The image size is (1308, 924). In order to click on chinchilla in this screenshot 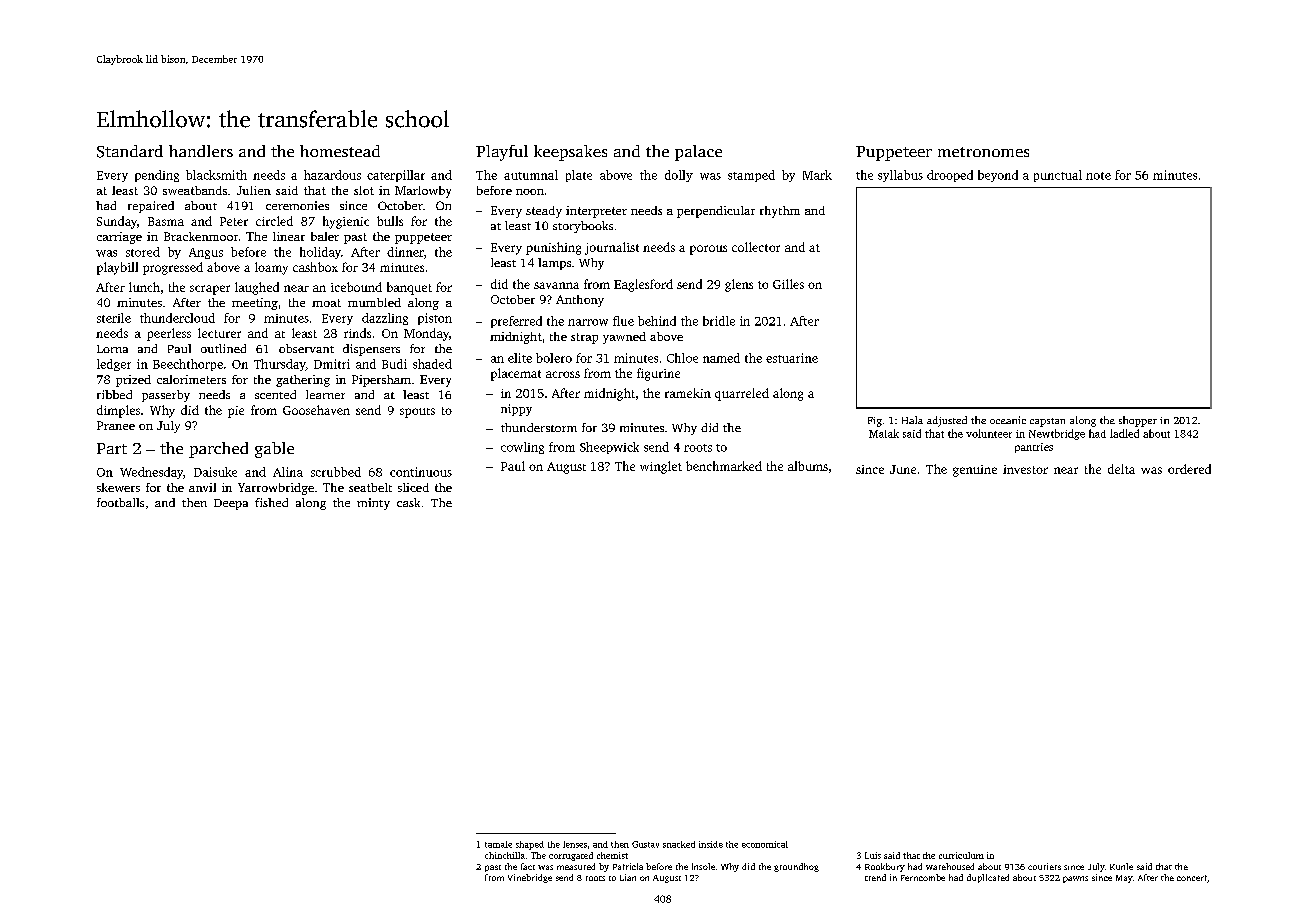, I will do `click(505, 855)`.
